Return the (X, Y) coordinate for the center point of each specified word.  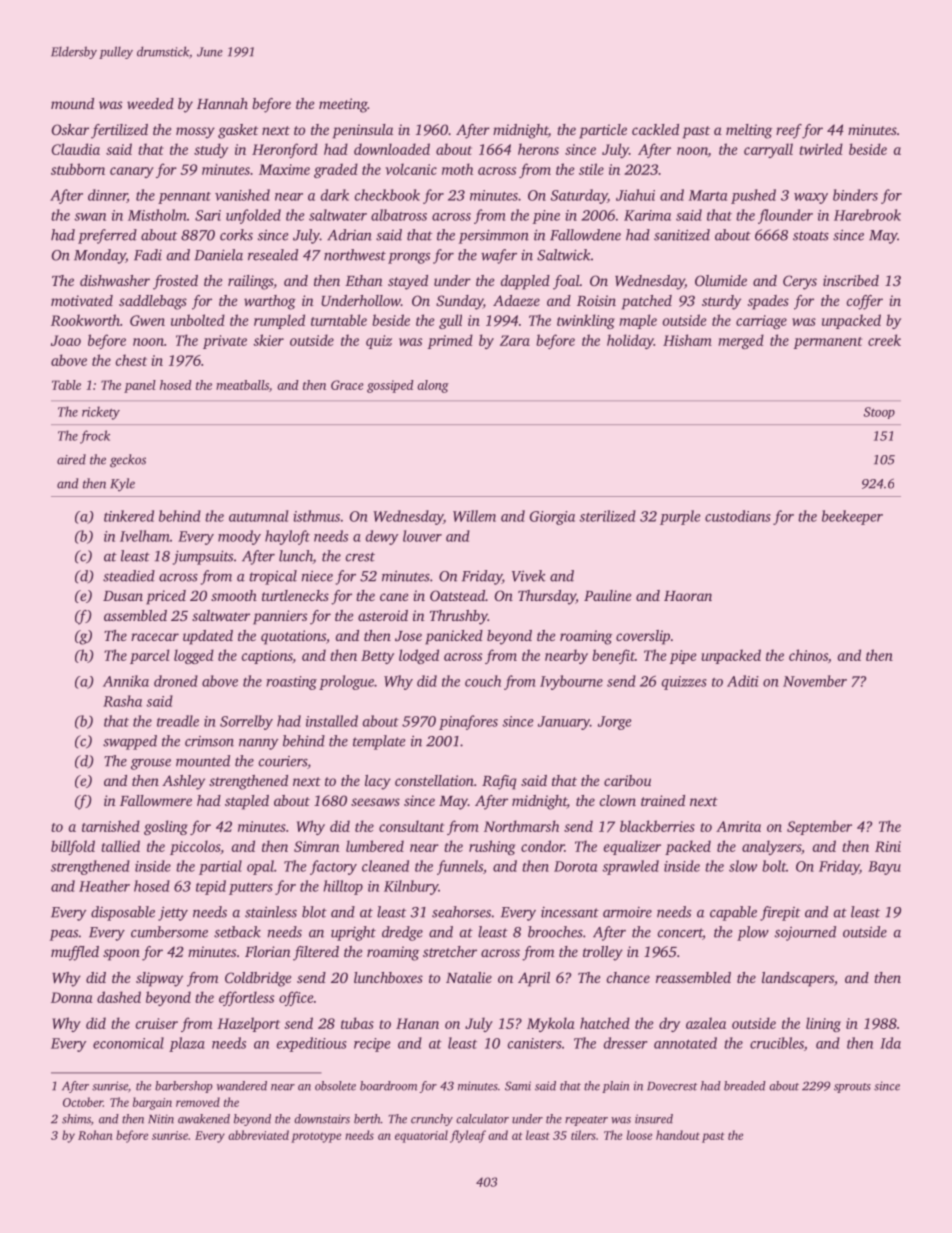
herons (538, 149)
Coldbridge (258, 979)
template (379, 742)
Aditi (743, 681)
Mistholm (157, 215)
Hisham (687, 340)
